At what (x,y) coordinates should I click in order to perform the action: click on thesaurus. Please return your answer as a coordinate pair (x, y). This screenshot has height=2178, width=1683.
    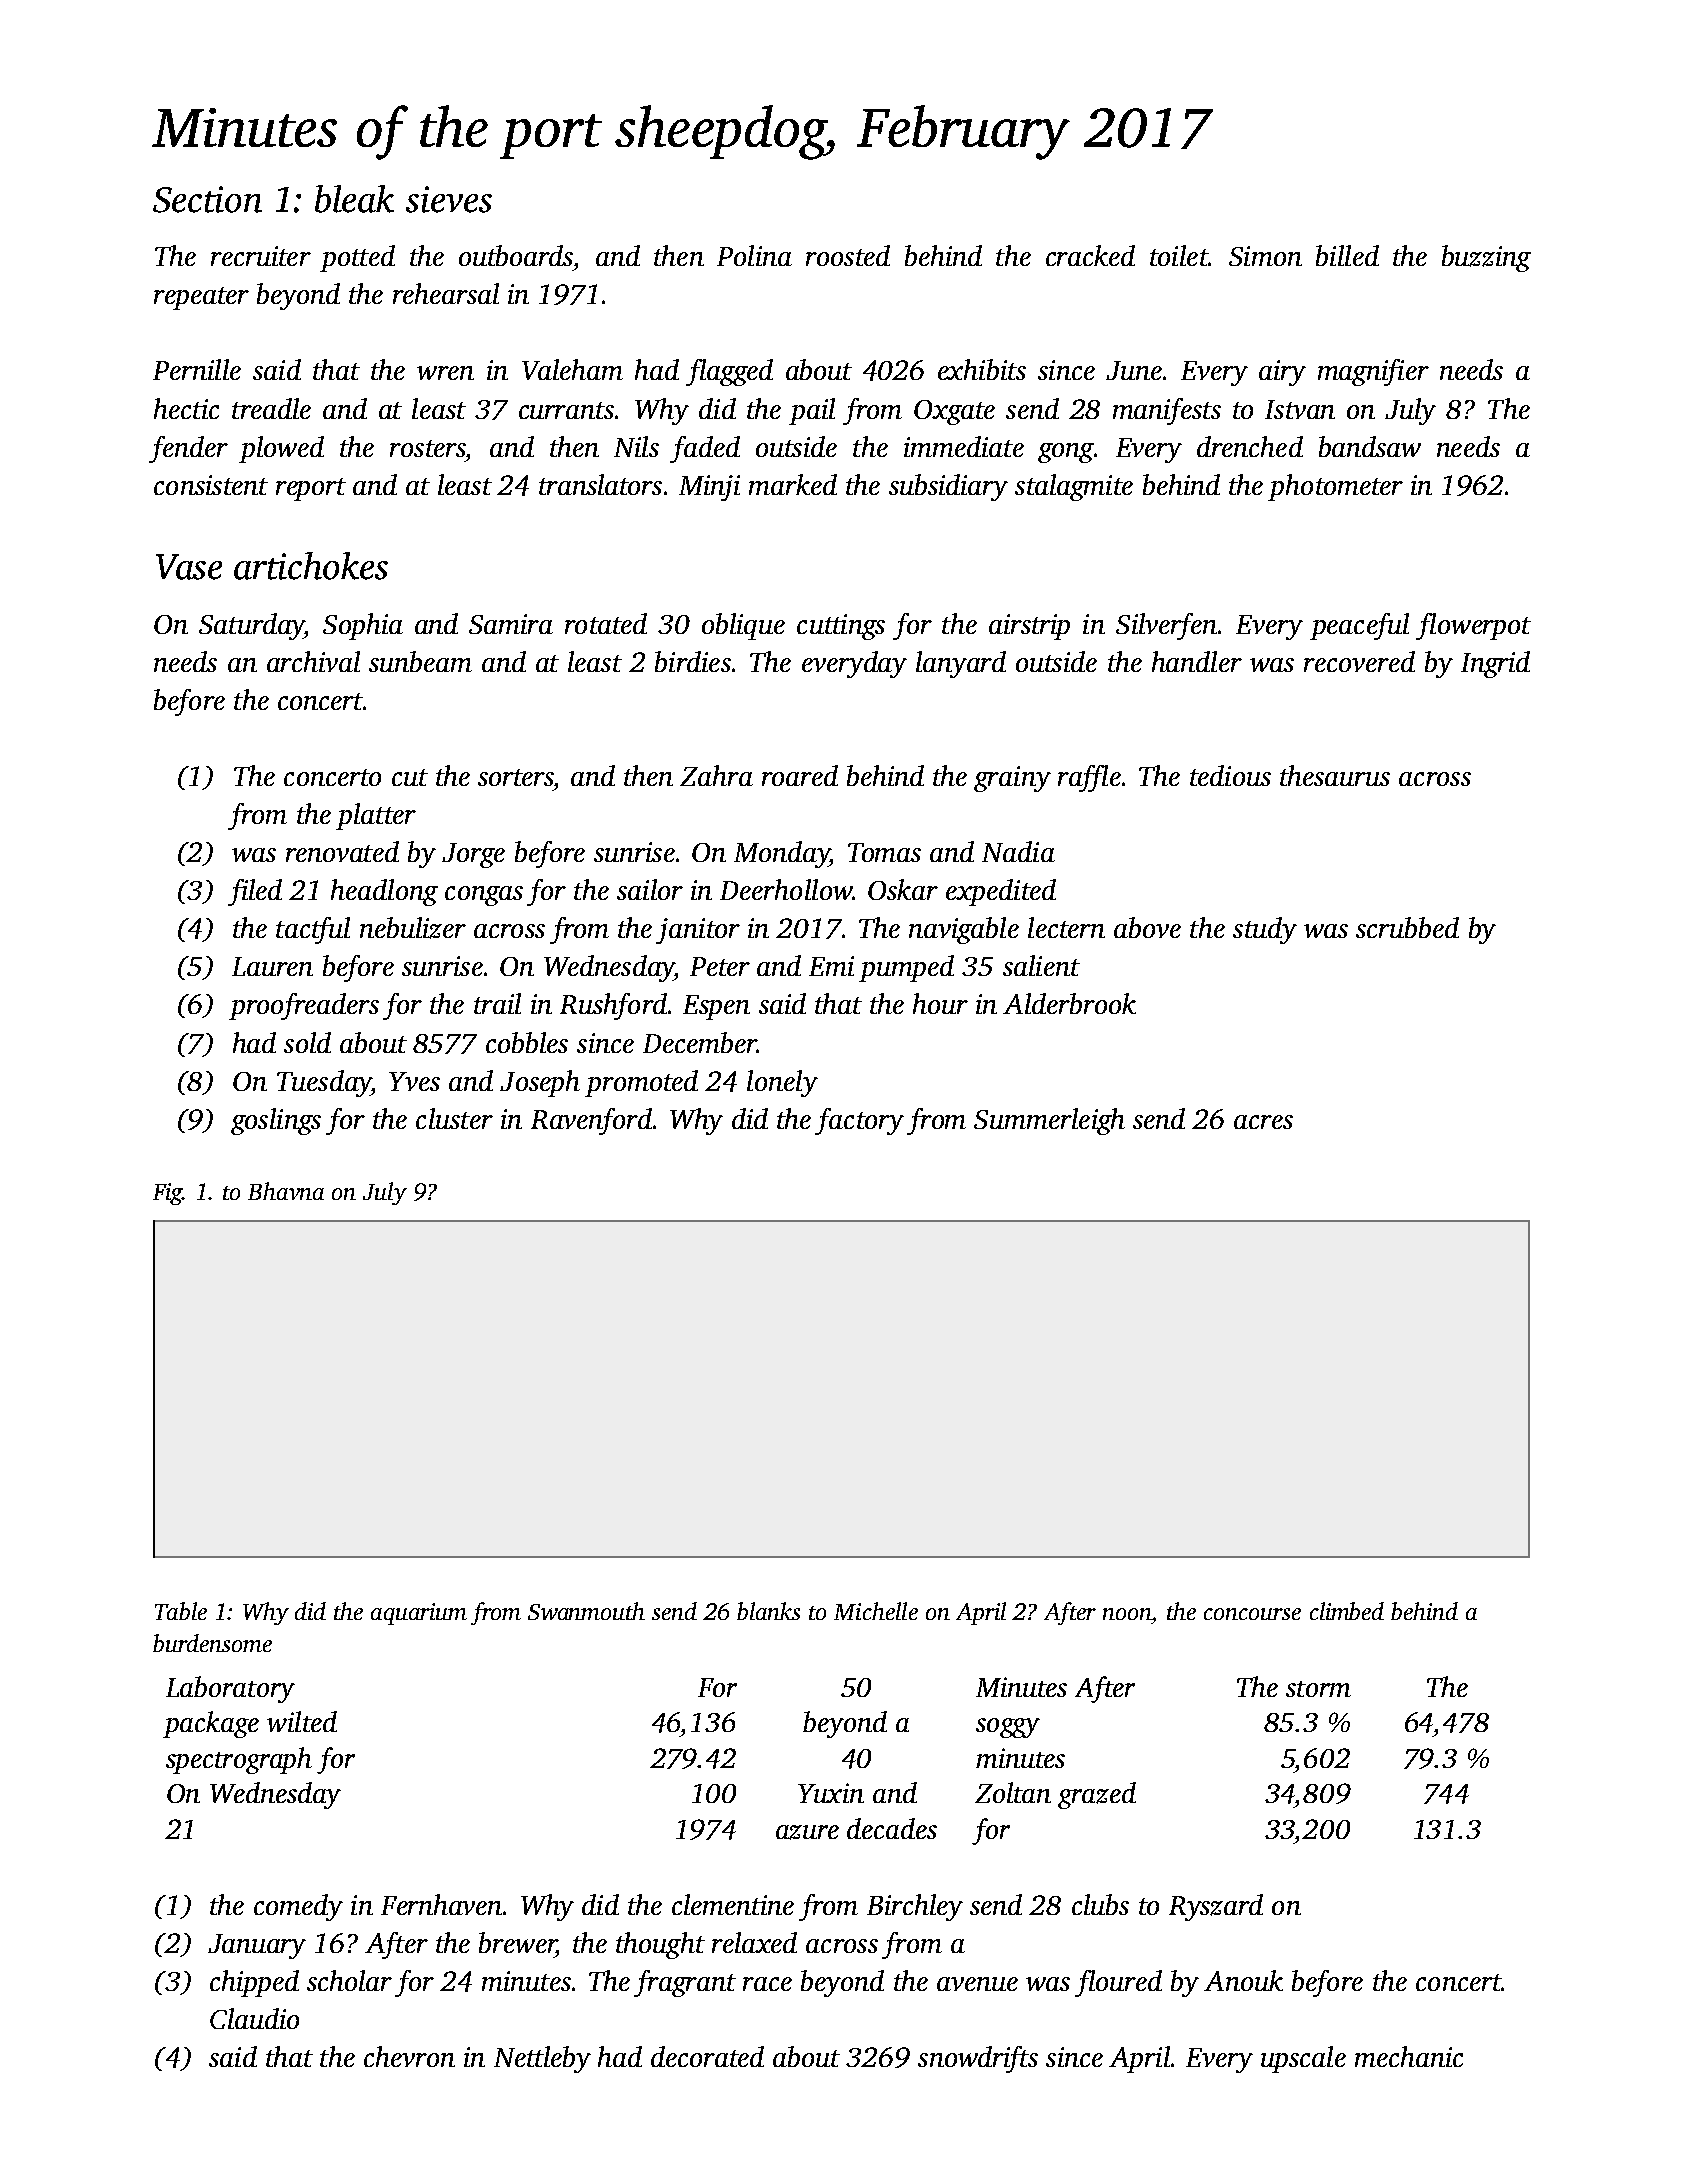
    Looking at the image, I should click on (1335, 775).
